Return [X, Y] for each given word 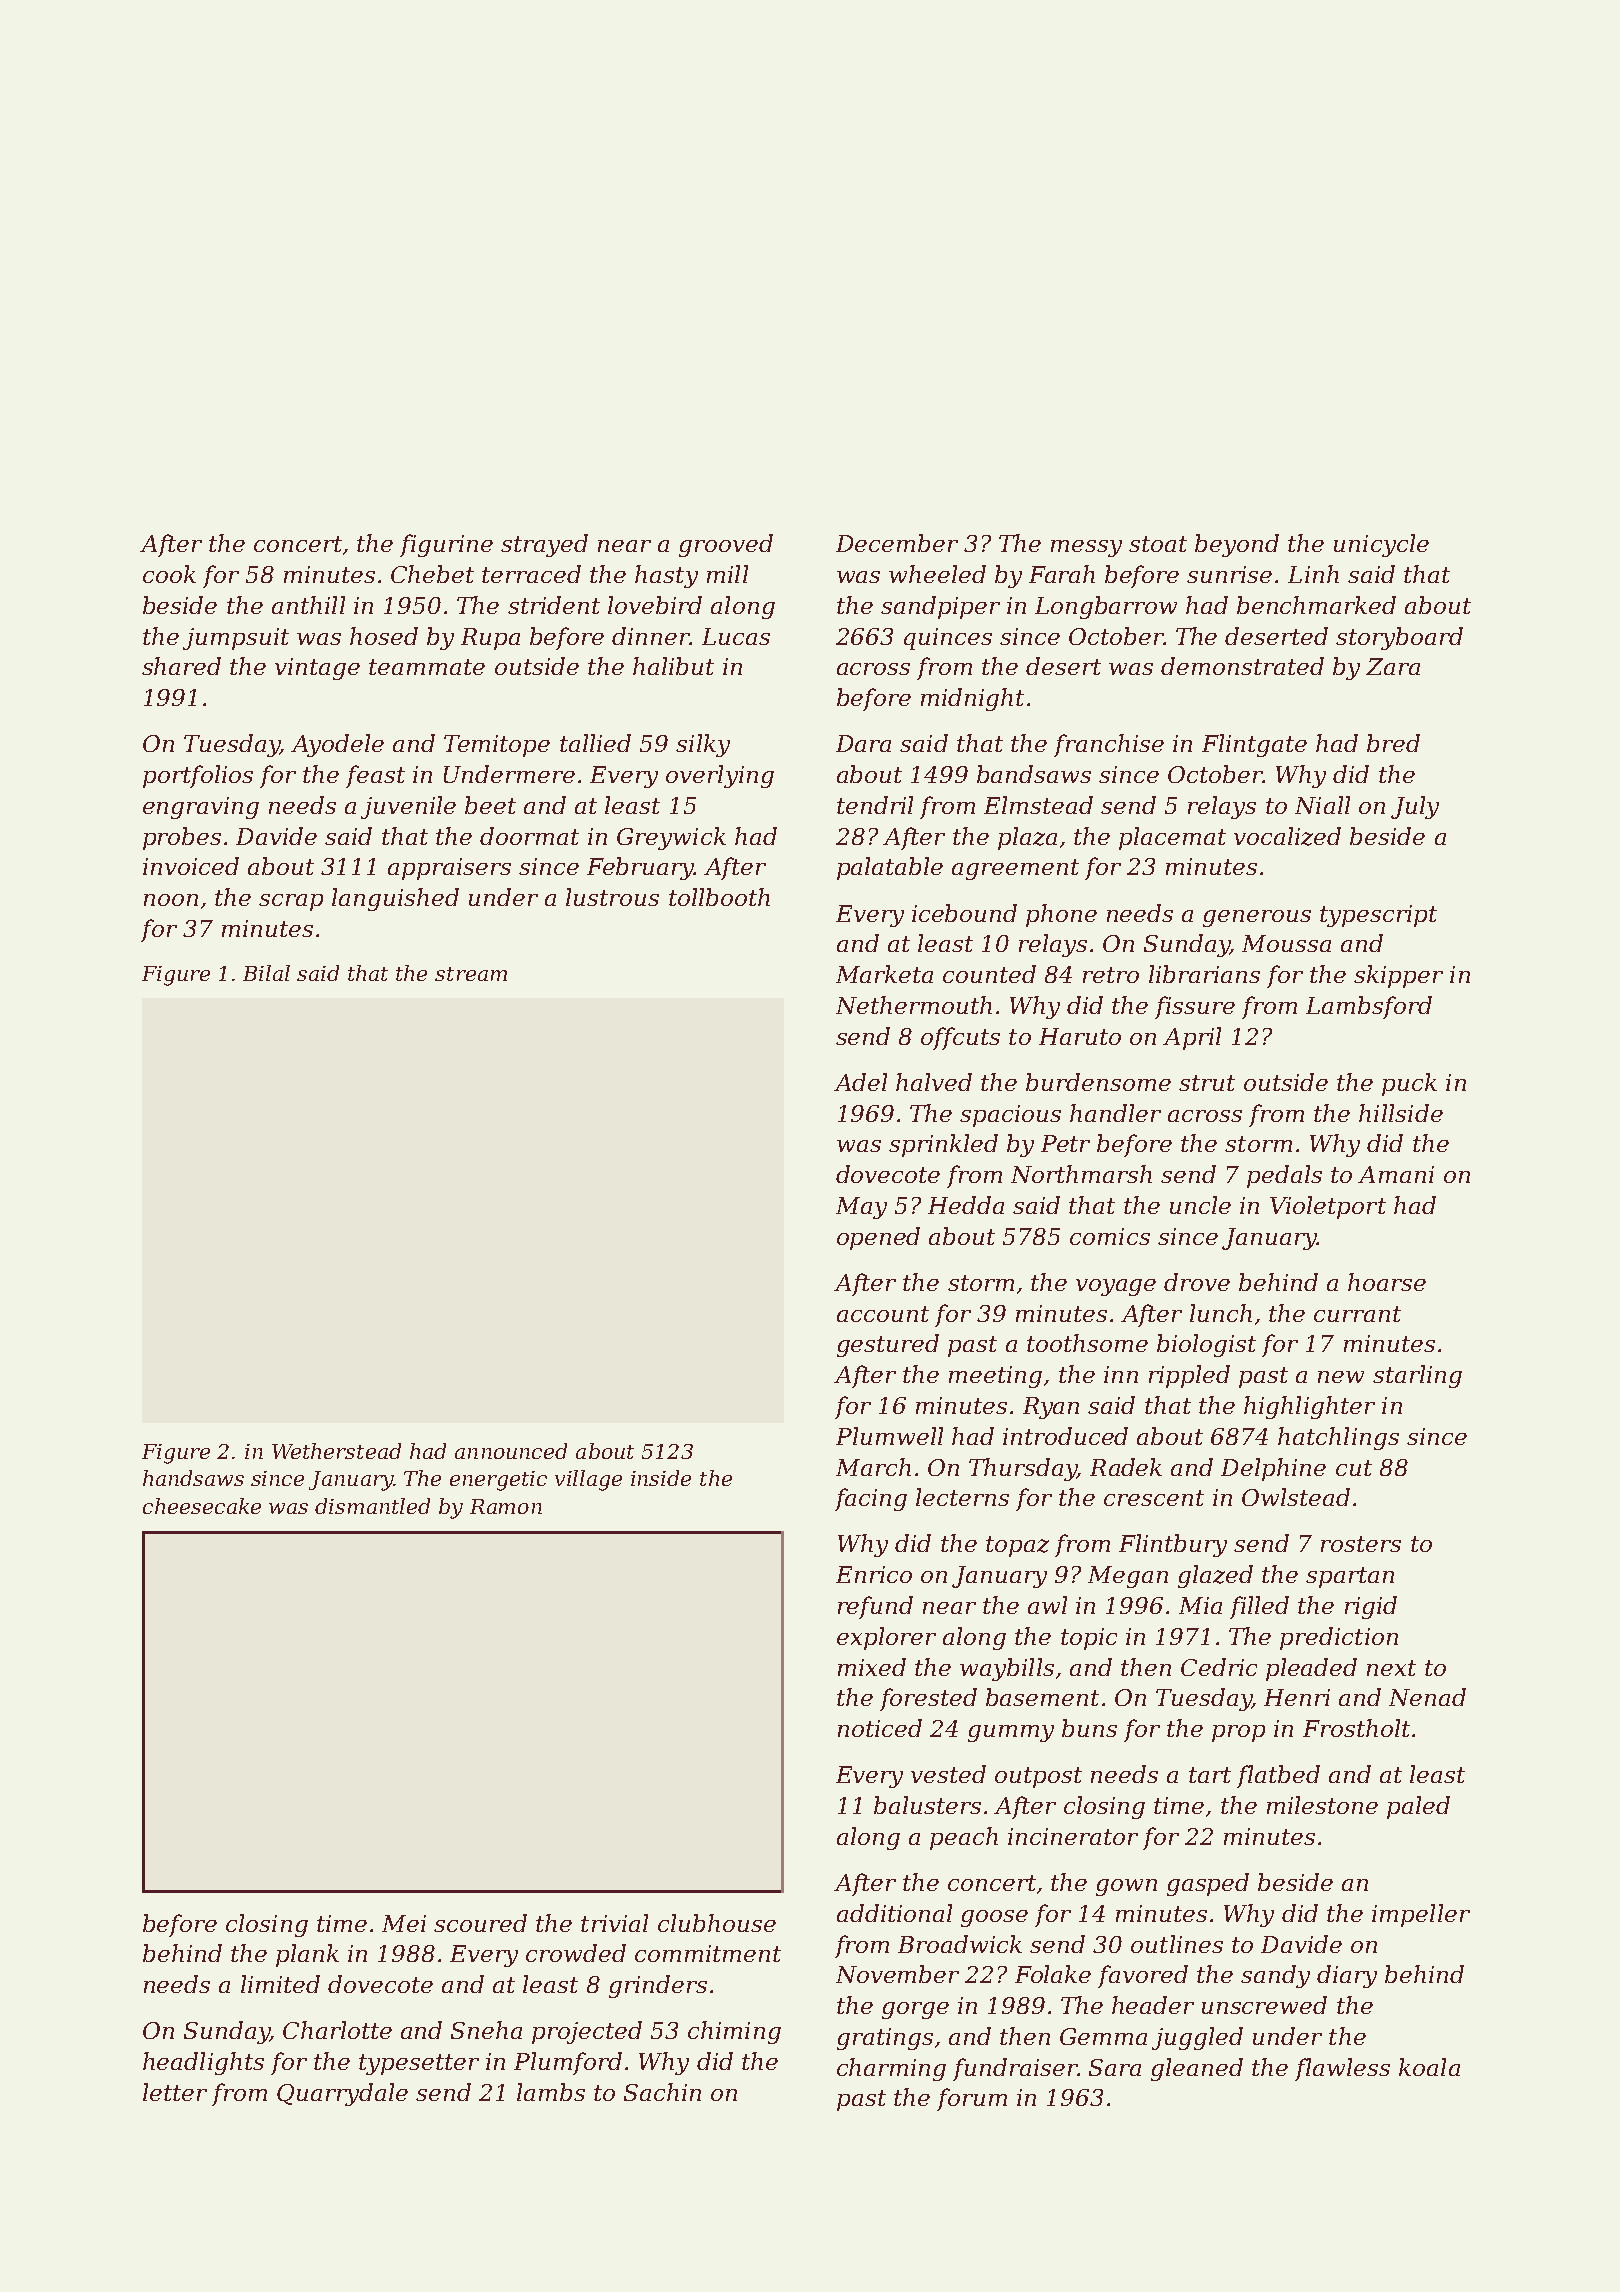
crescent [1154, 1498]
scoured [480, 1923]
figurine [446, 545]
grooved [726, 545]
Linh [1313, 574]
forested [928, 1699]
